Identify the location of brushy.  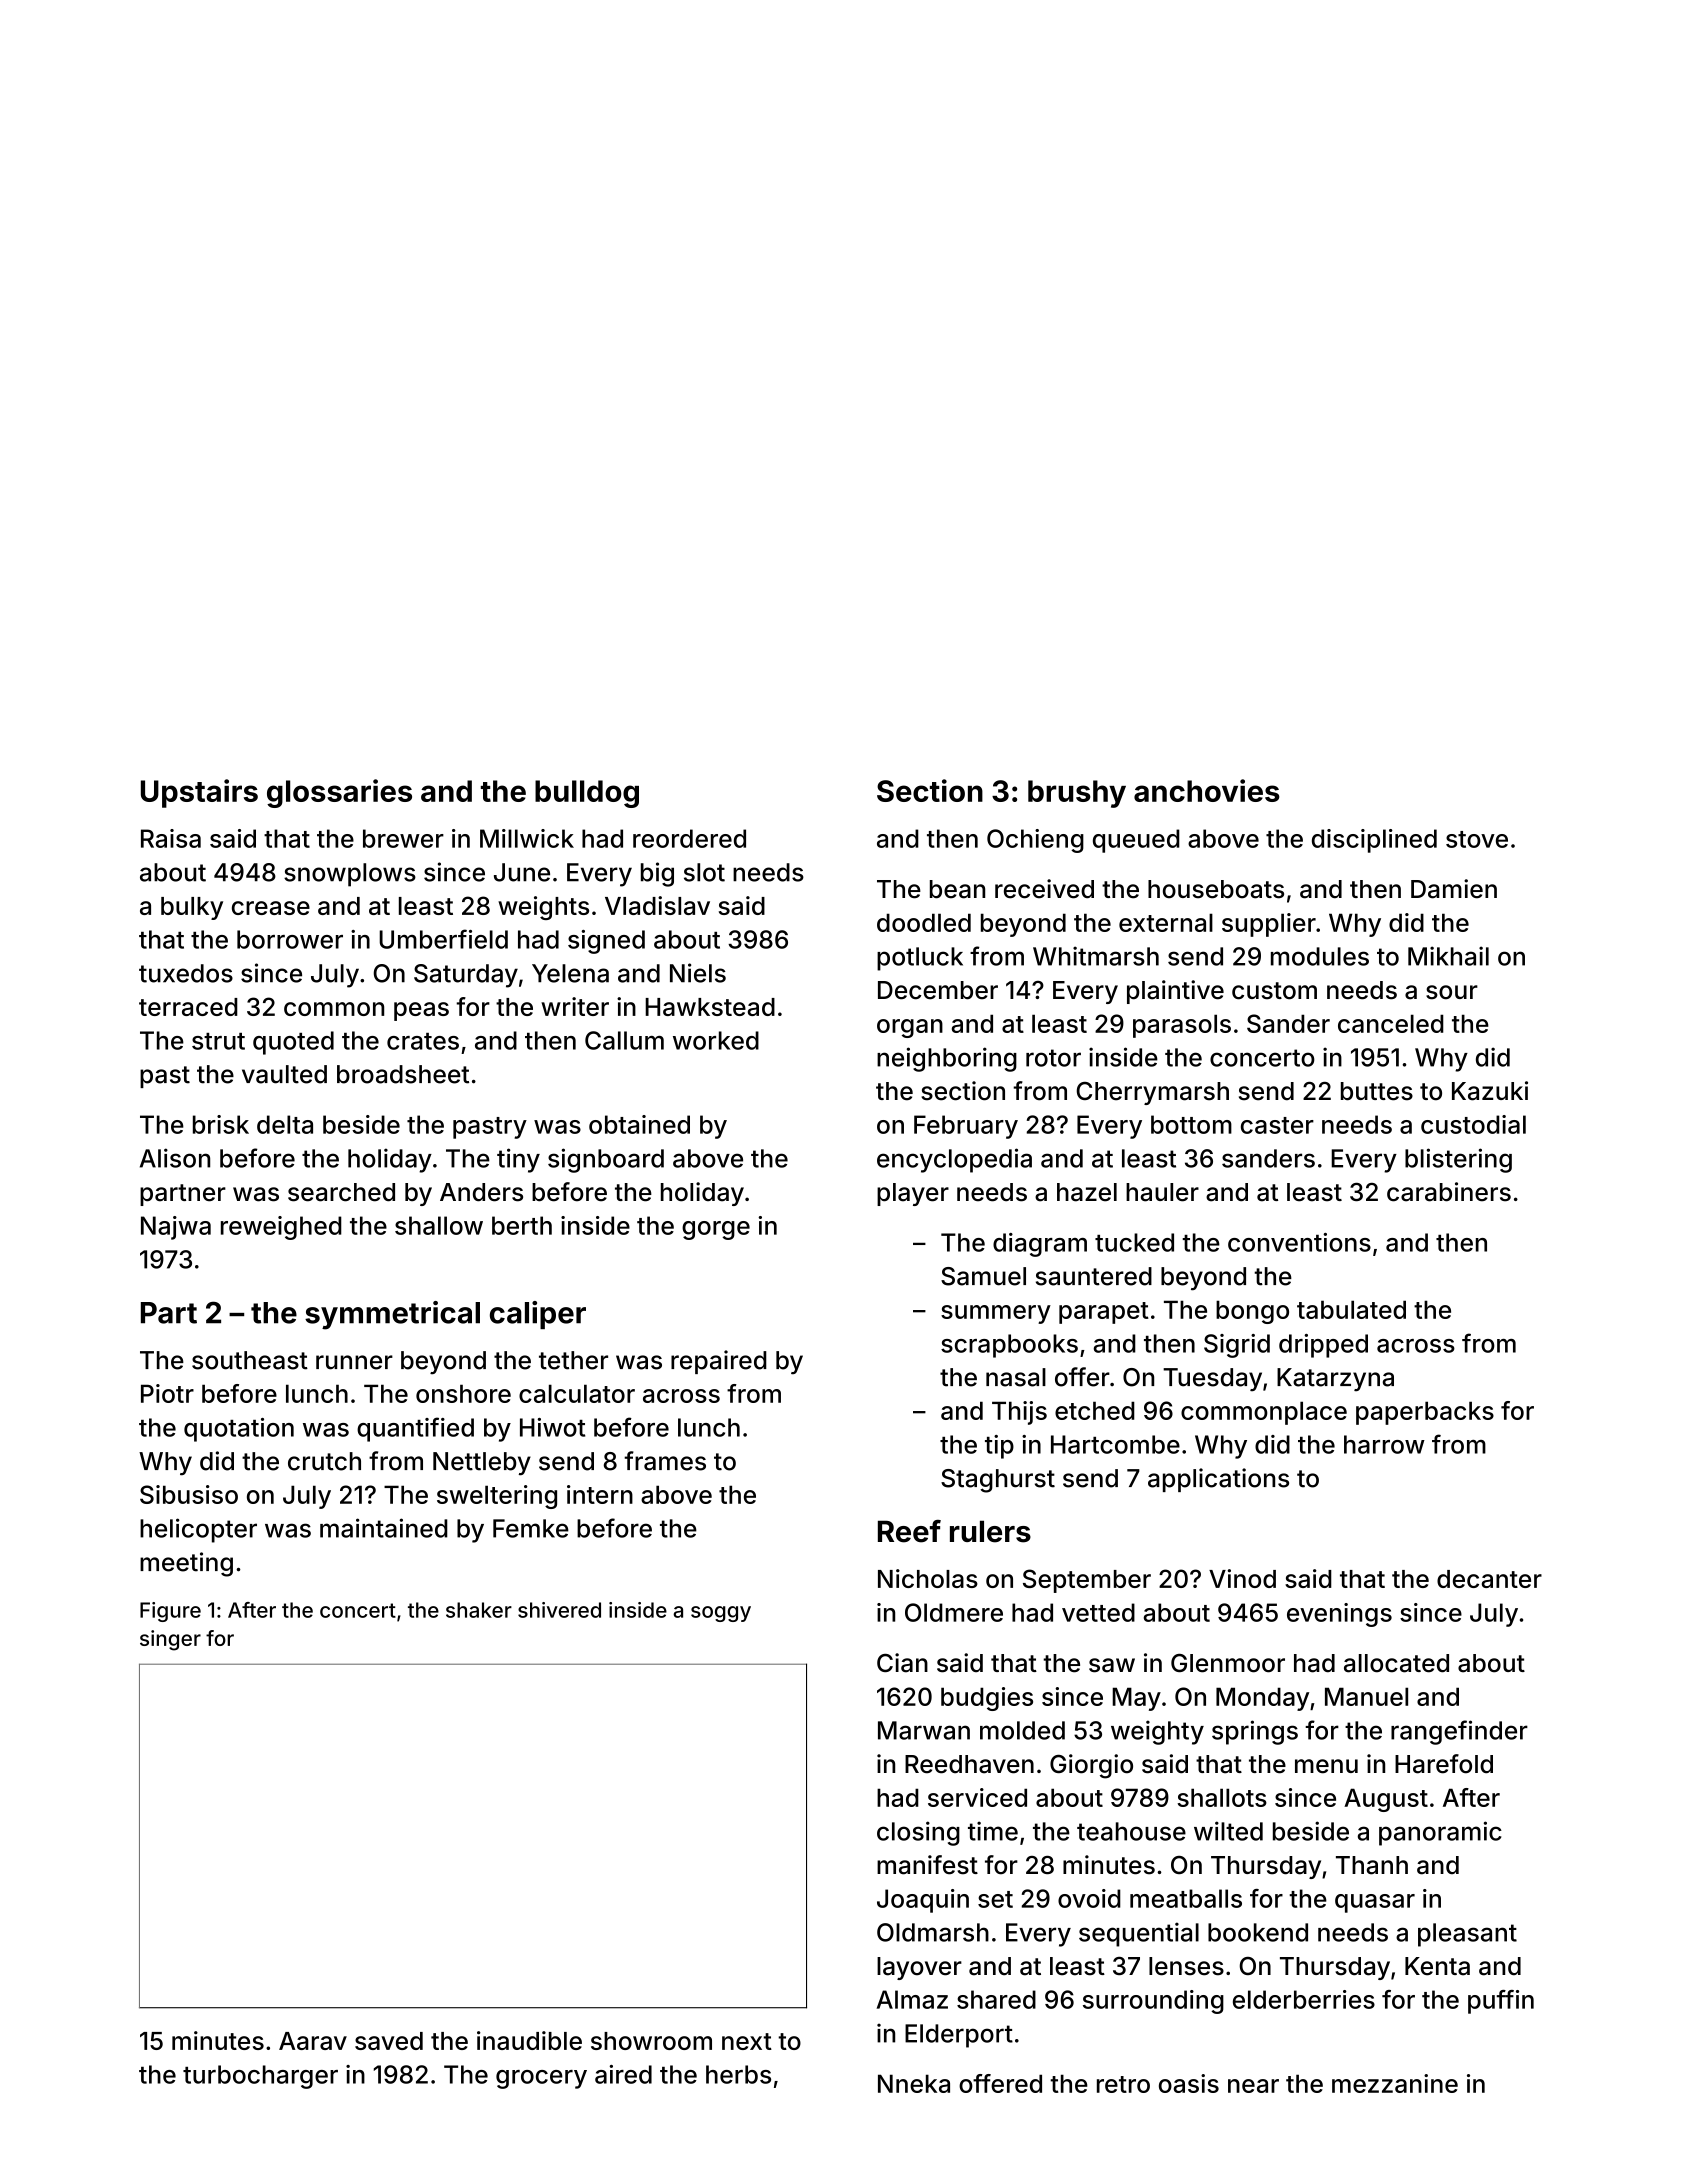
(1077, 794).
